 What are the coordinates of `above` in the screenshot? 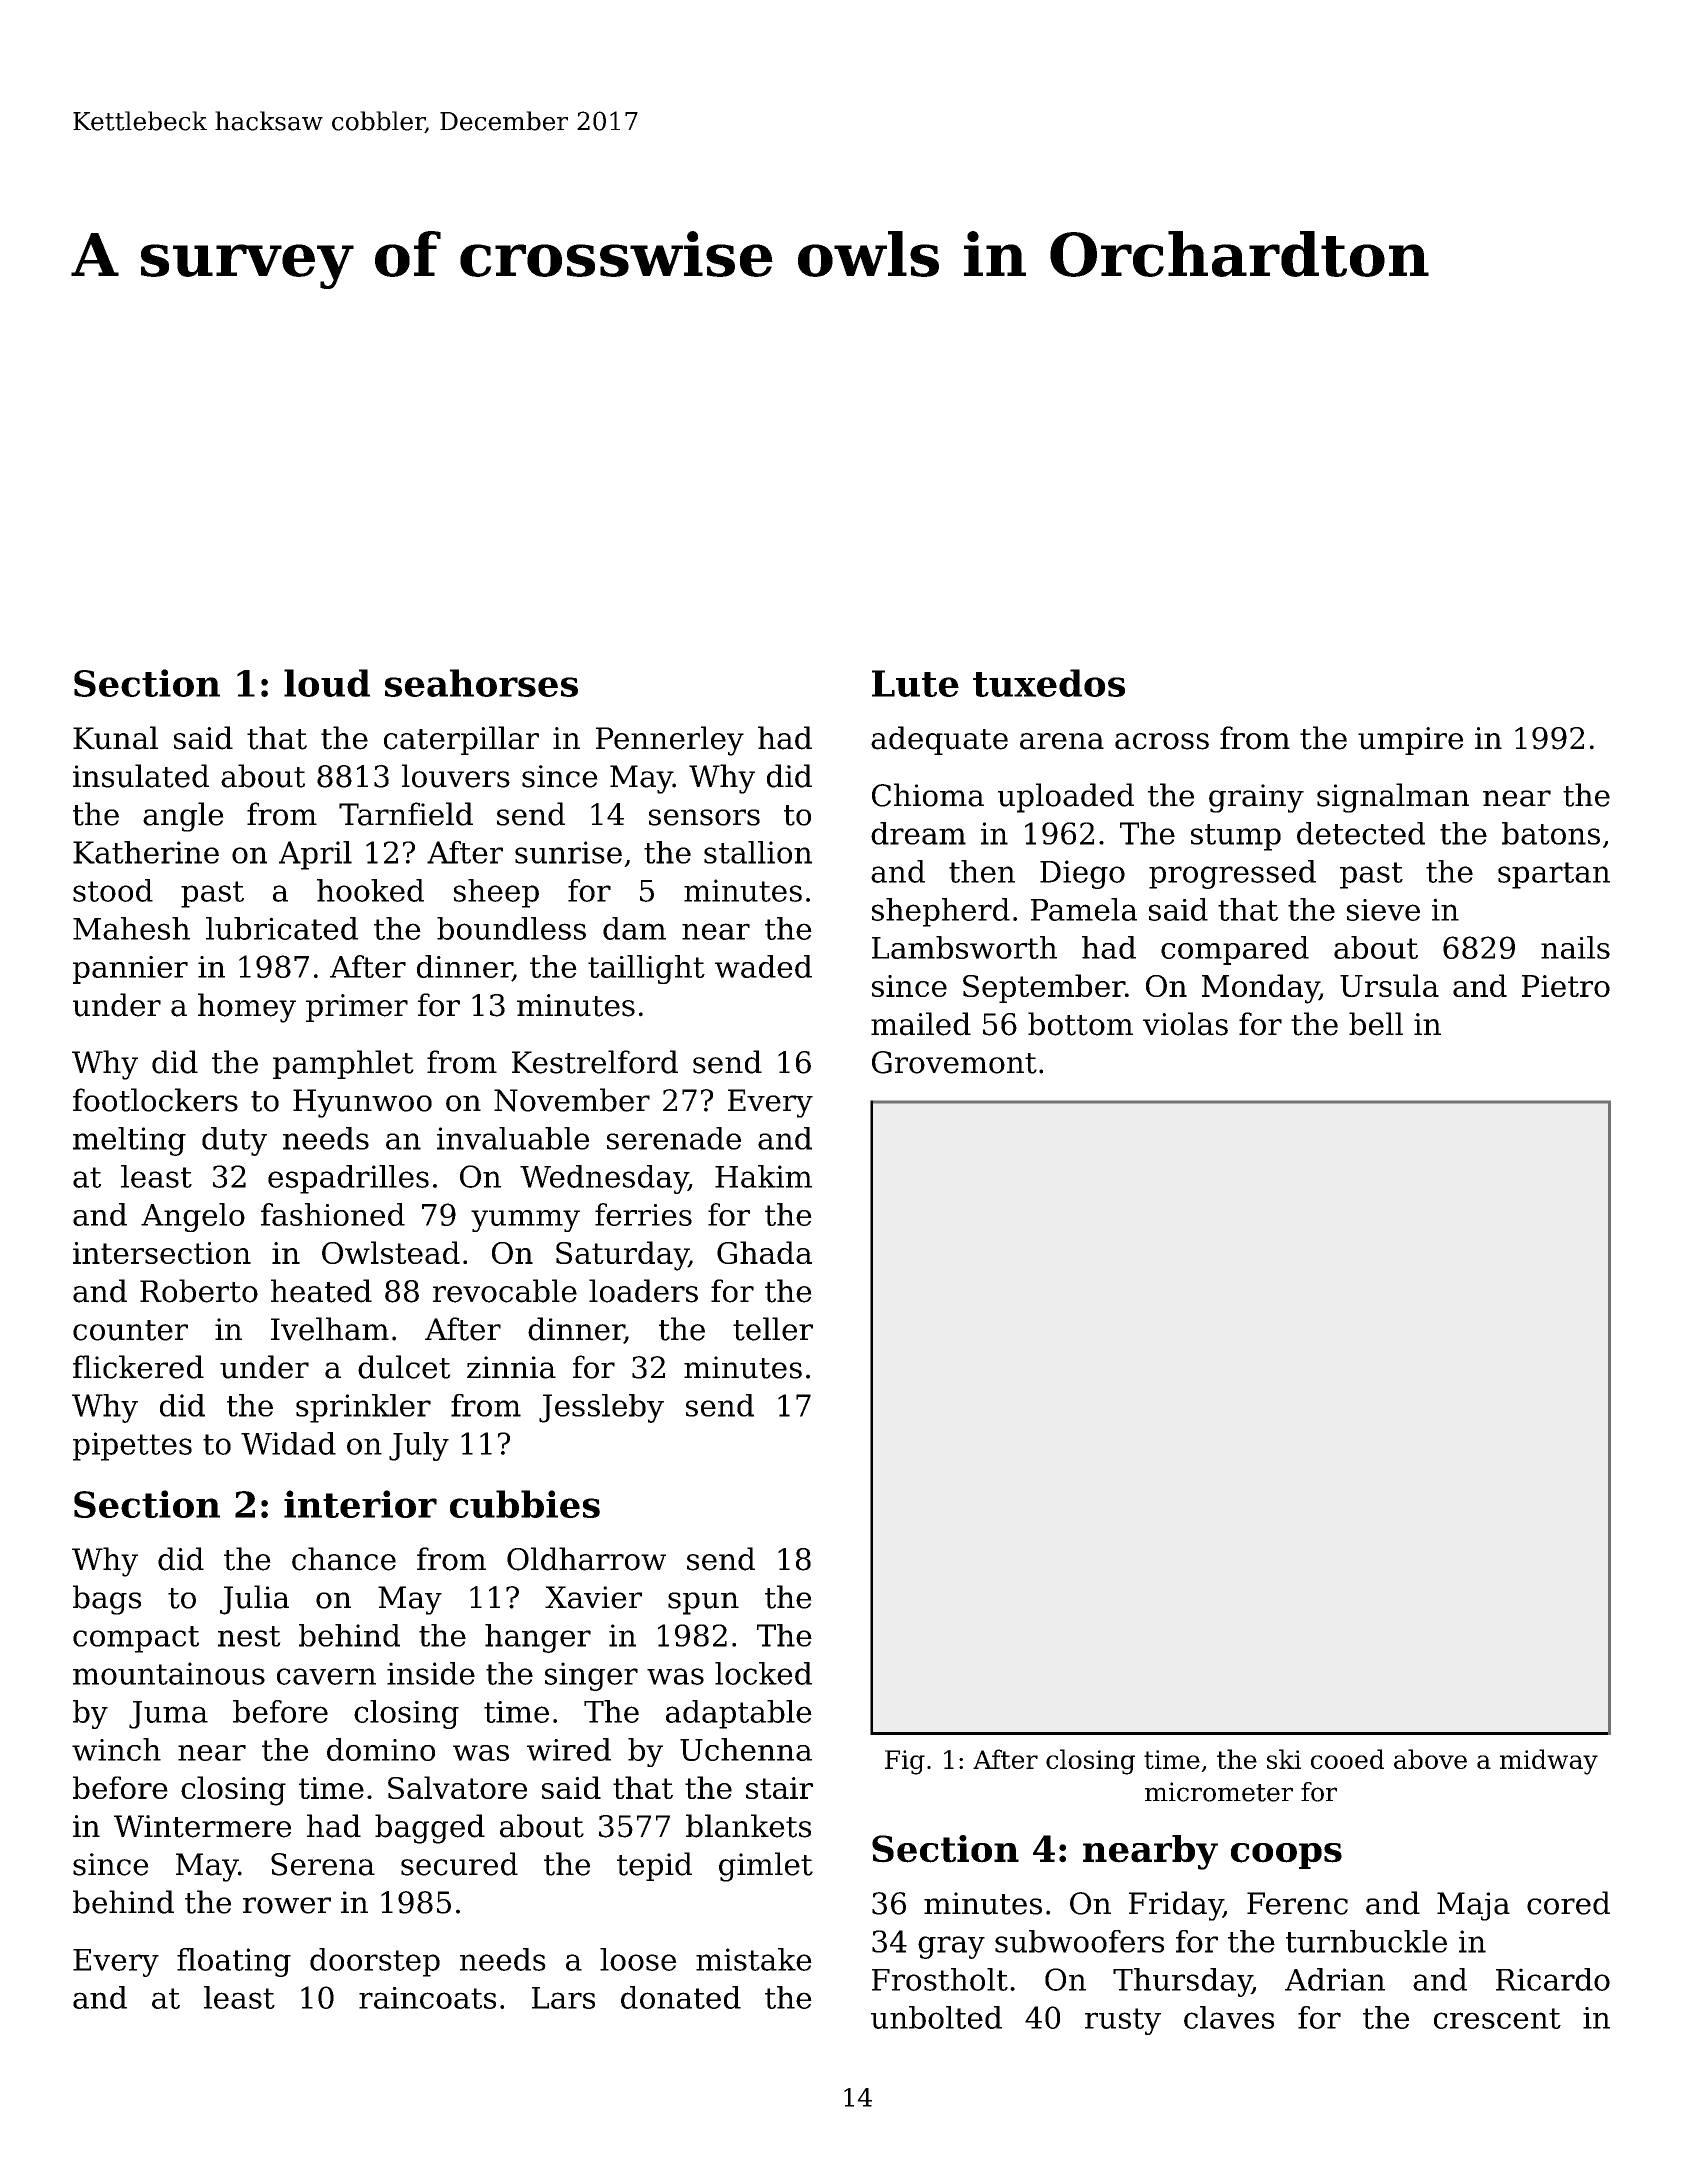 It's located at (1430, 1759).
